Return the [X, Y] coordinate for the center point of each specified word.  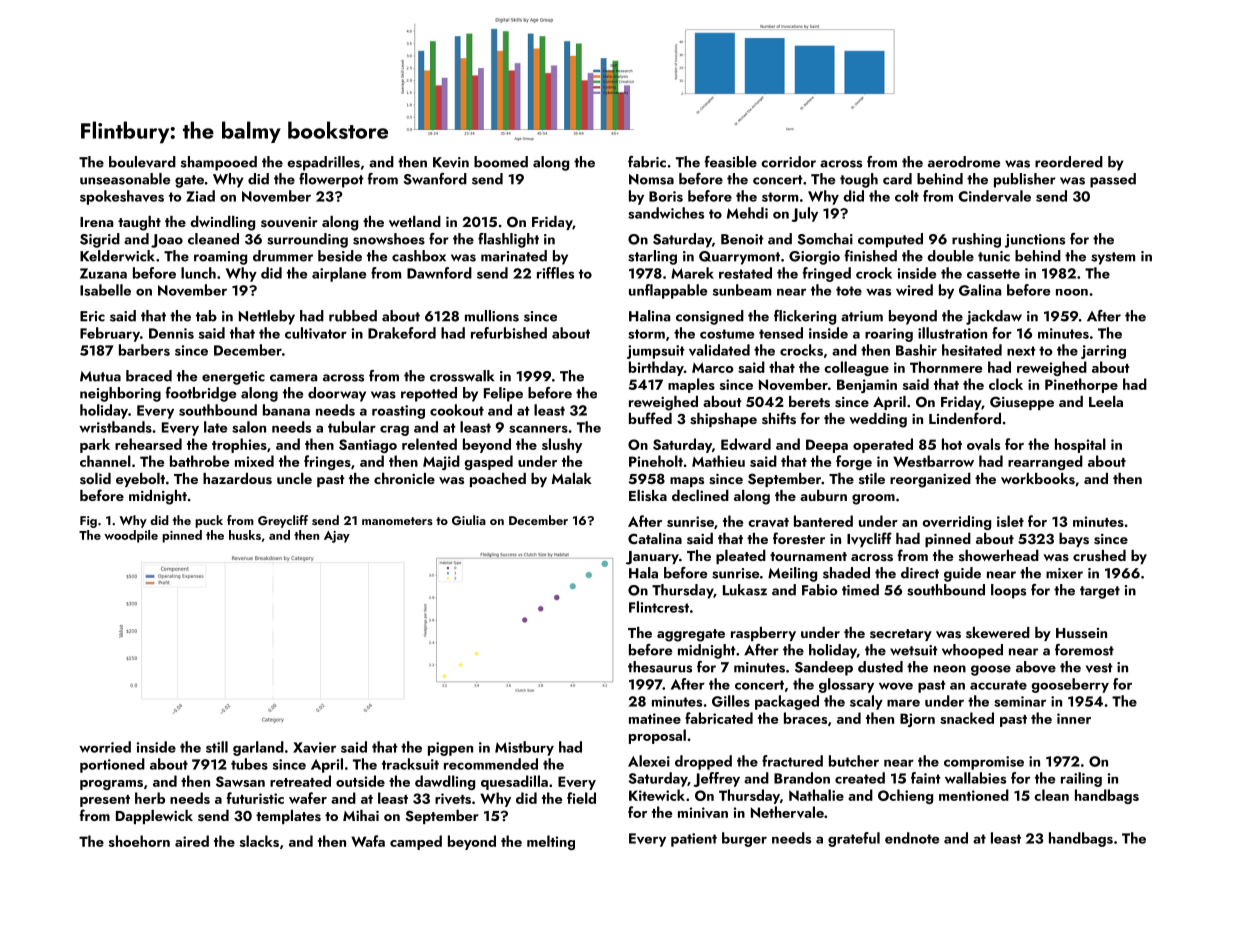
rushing [976, 240]
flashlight [508, 240]
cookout [457, 410]
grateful [854, 839]
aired [192, 841]
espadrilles [324, 163]
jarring [1103, 352]
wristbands [115, 427]
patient [694, 840]
